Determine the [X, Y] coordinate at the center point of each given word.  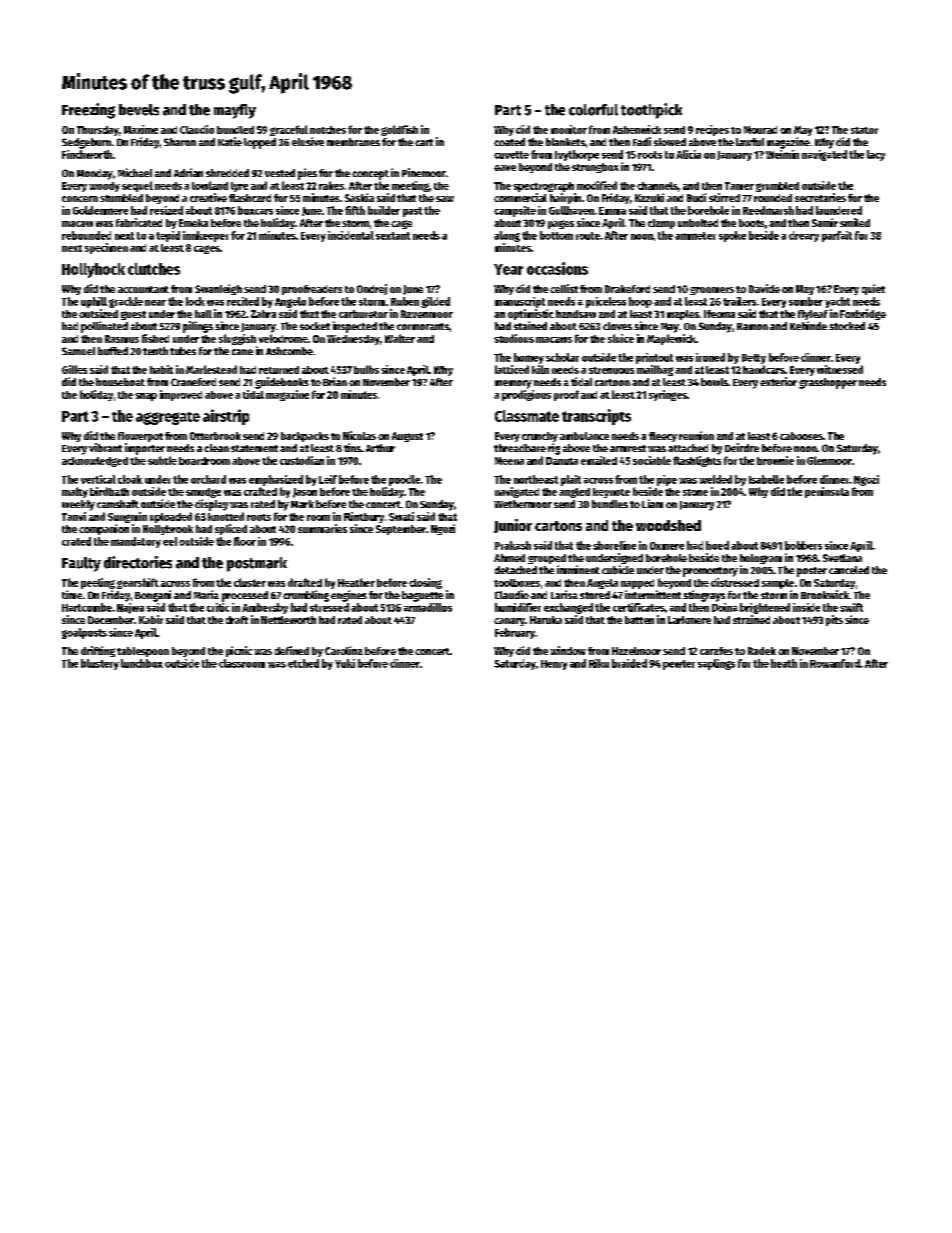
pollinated [104, 327]
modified [597, 185]
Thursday [98, 131]
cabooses [801, 436]
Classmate [527, 416]
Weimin [782, 154]
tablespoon [143, 652]
